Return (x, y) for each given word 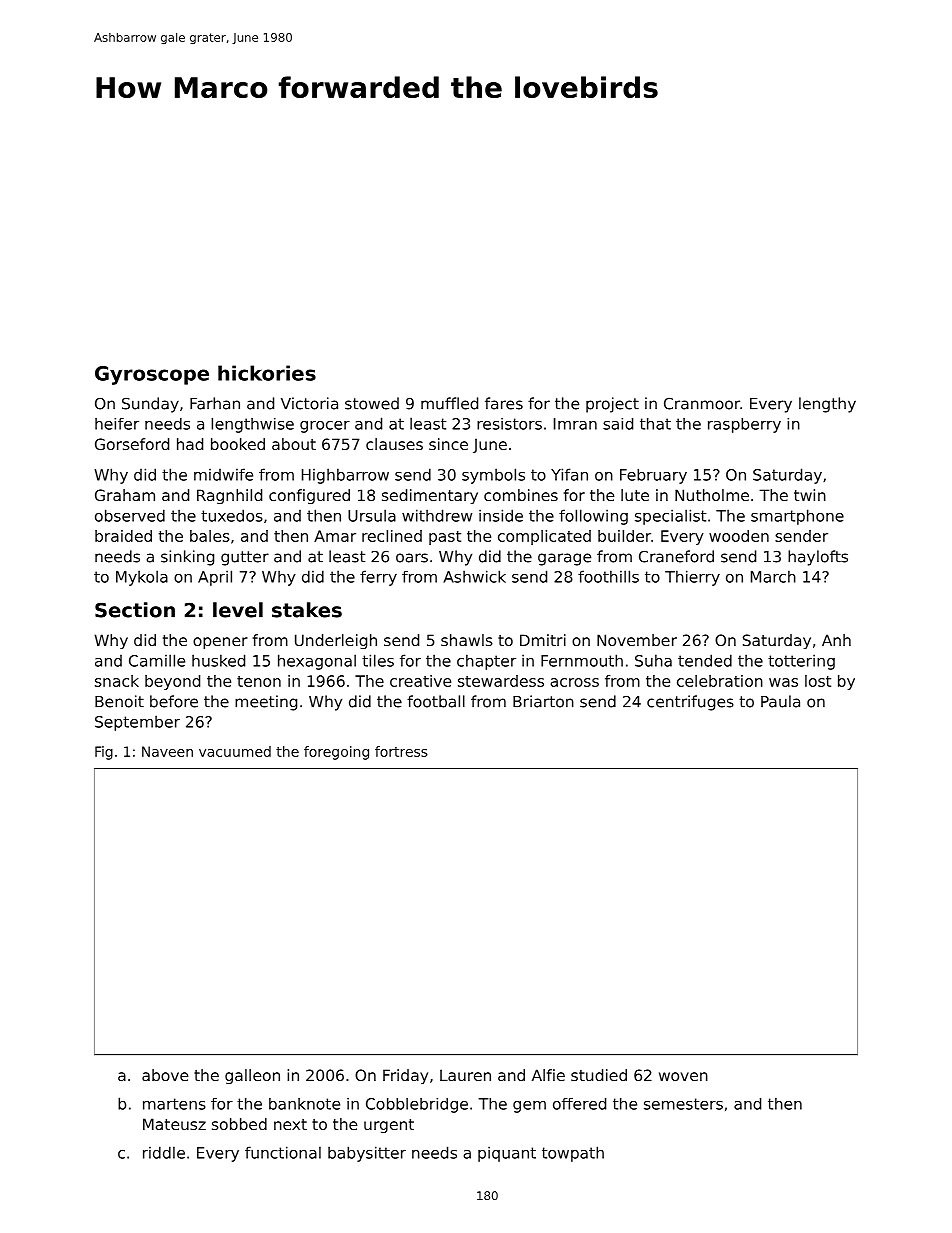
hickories (267, 373)
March (773, 576)
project (612, 405)
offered (579, 1104)
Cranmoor (702, 403)
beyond (172, 682)
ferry (378, 578)
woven (683, 1076)
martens (174, 1104)
